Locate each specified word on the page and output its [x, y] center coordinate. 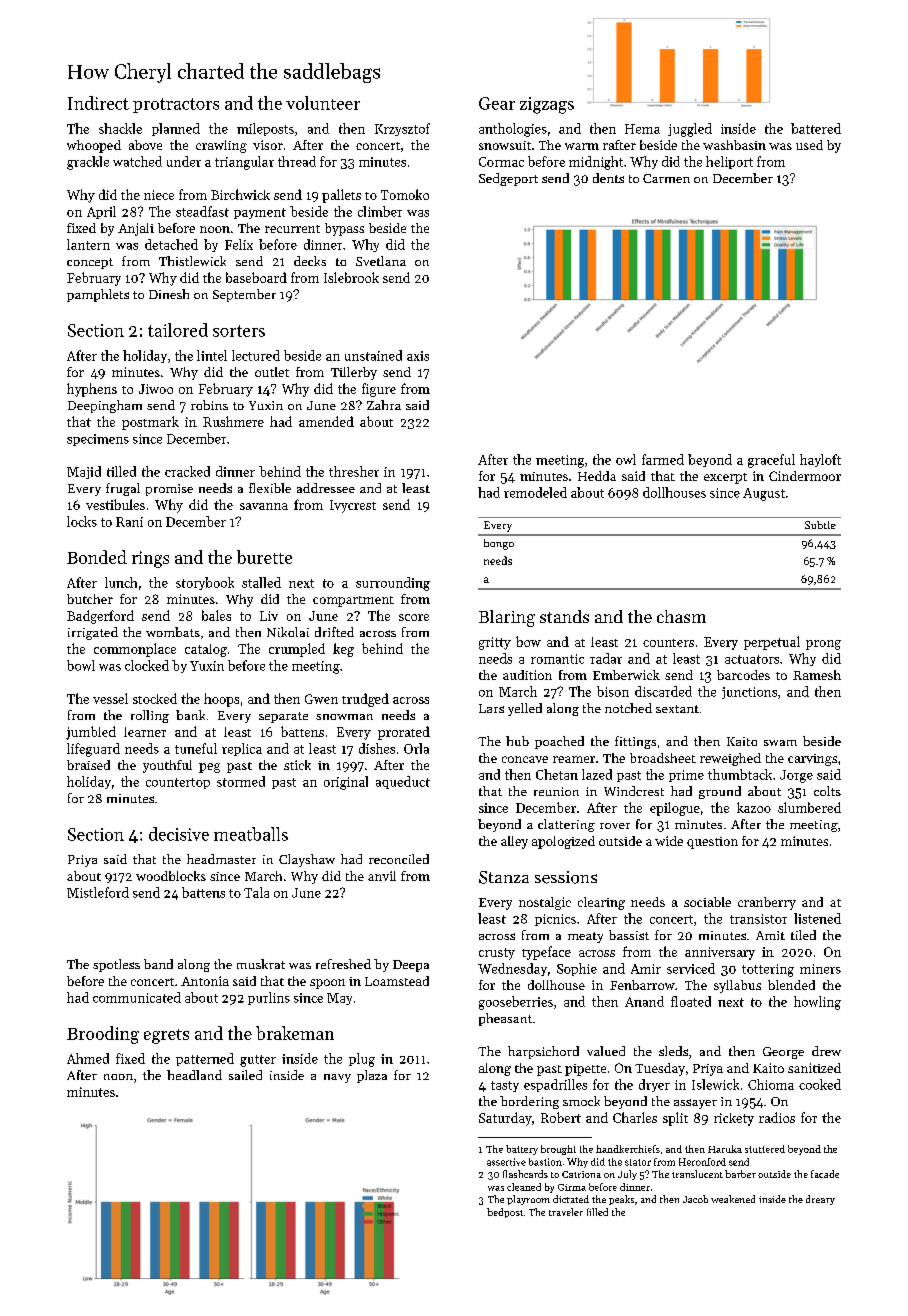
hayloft [820, 460]
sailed [245, 1075]
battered [816, 128]
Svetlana [381, 261]
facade [825, 1174]
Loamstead [397, 981]
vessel [110, 698]
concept [90, 263]
